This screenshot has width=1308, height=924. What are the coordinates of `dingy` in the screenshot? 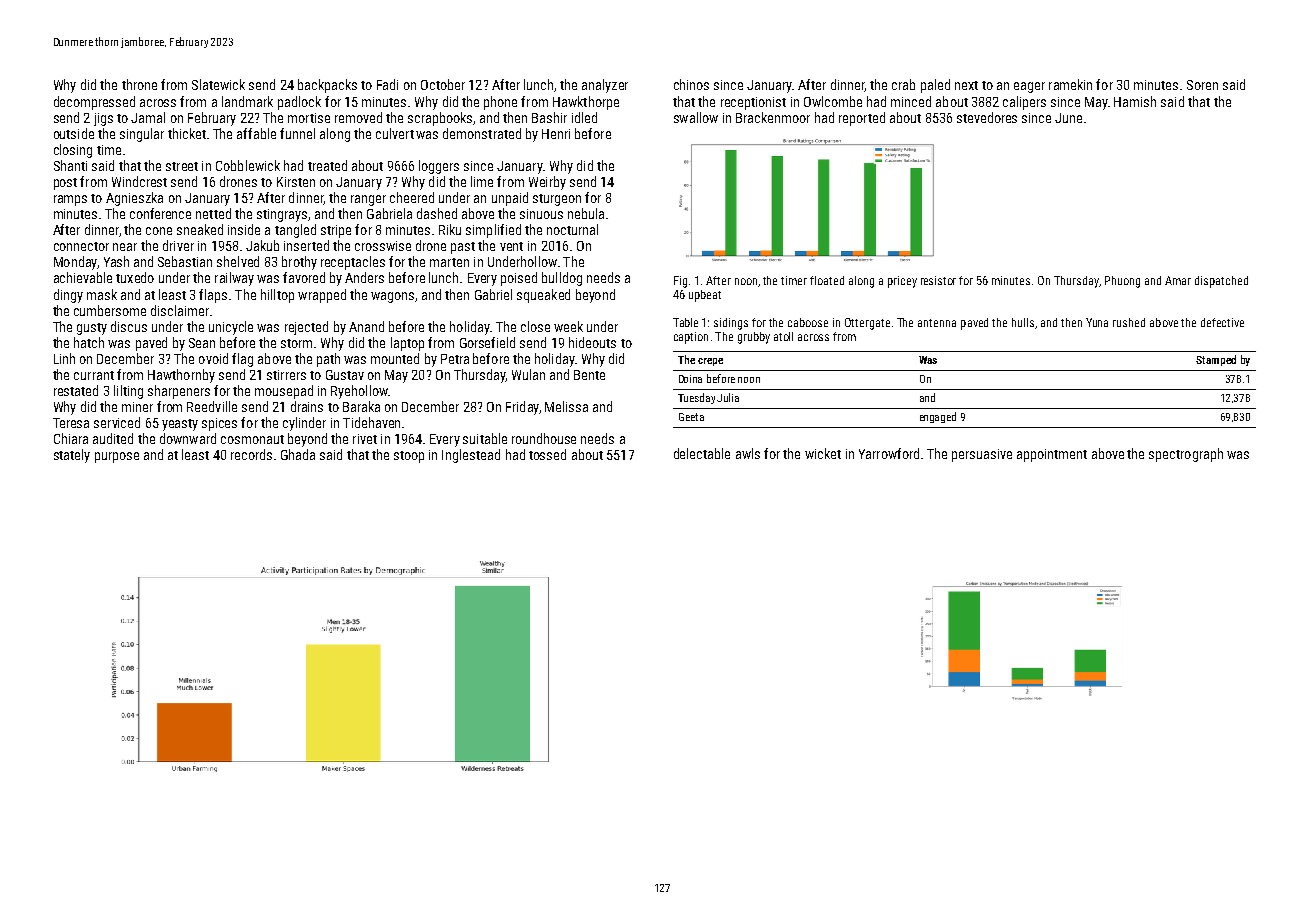 It's located at (68, 296).
